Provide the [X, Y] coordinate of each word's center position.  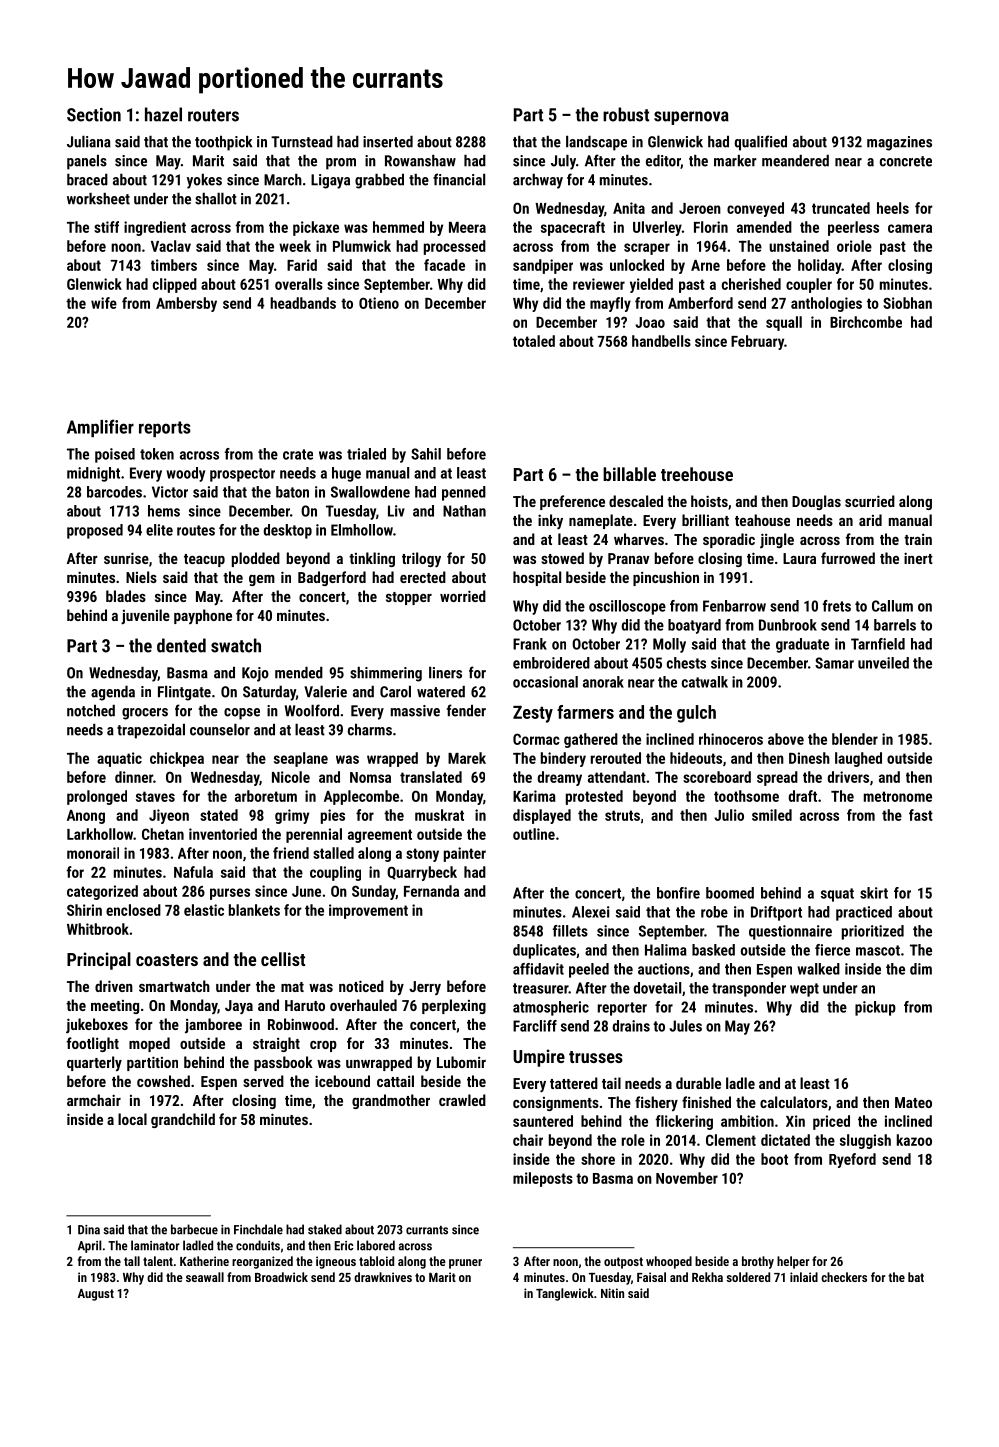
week [295, 246]
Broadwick [281, 1277]
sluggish [865, 1141]
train [918, 539]
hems [164, 511]
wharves [639, 539]
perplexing [454, 1006]
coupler [809, 285]
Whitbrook [98, 929]
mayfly [610, 304]
